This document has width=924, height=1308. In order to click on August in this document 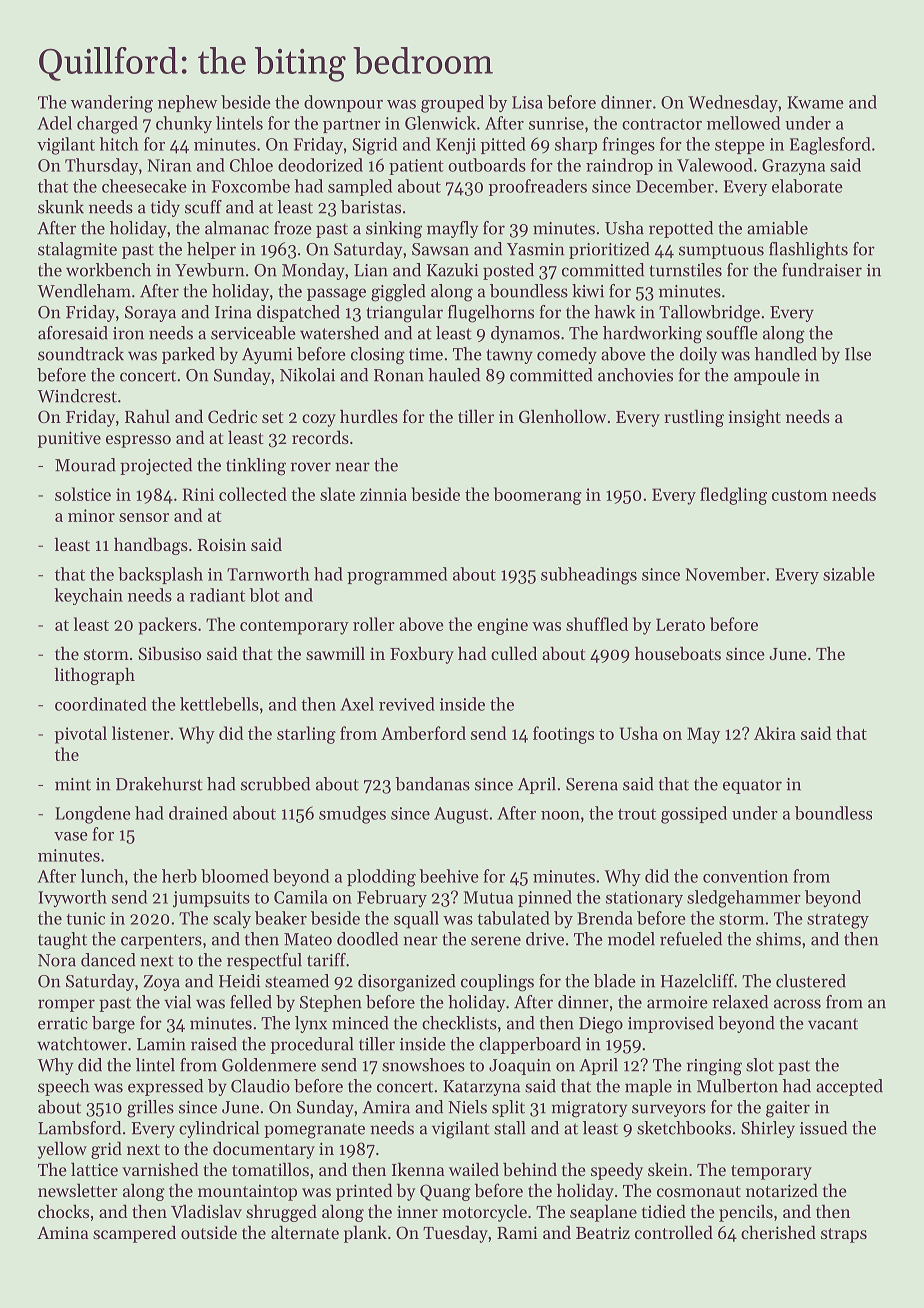, I will do `click(461, 815)`.
